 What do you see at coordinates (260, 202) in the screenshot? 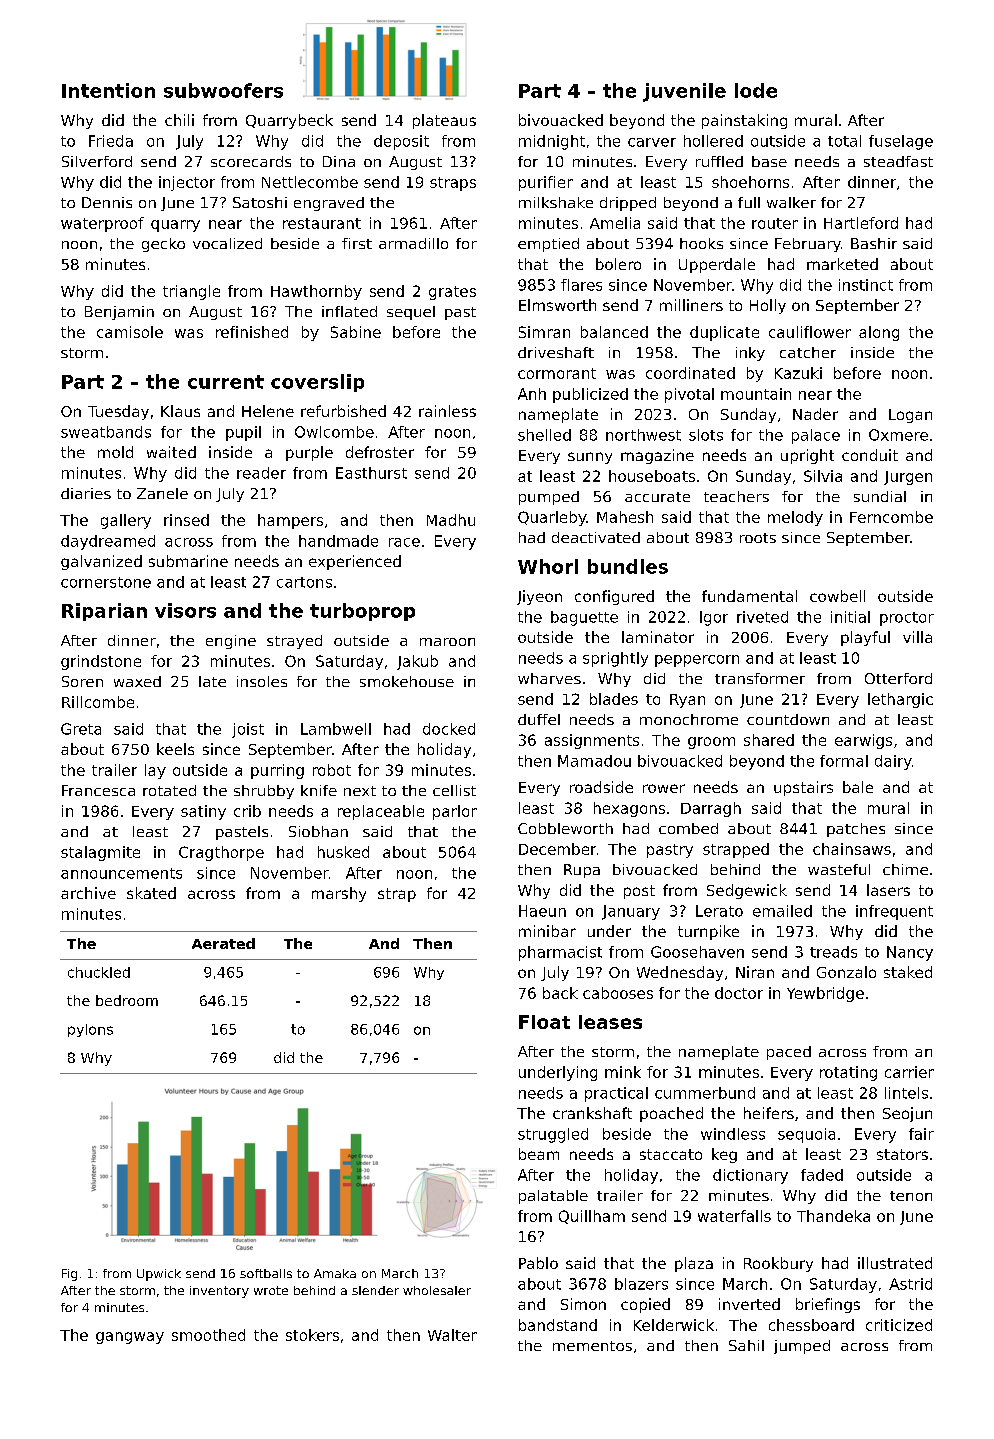
I see `Satoshi` at bounding box center [260, 202].
